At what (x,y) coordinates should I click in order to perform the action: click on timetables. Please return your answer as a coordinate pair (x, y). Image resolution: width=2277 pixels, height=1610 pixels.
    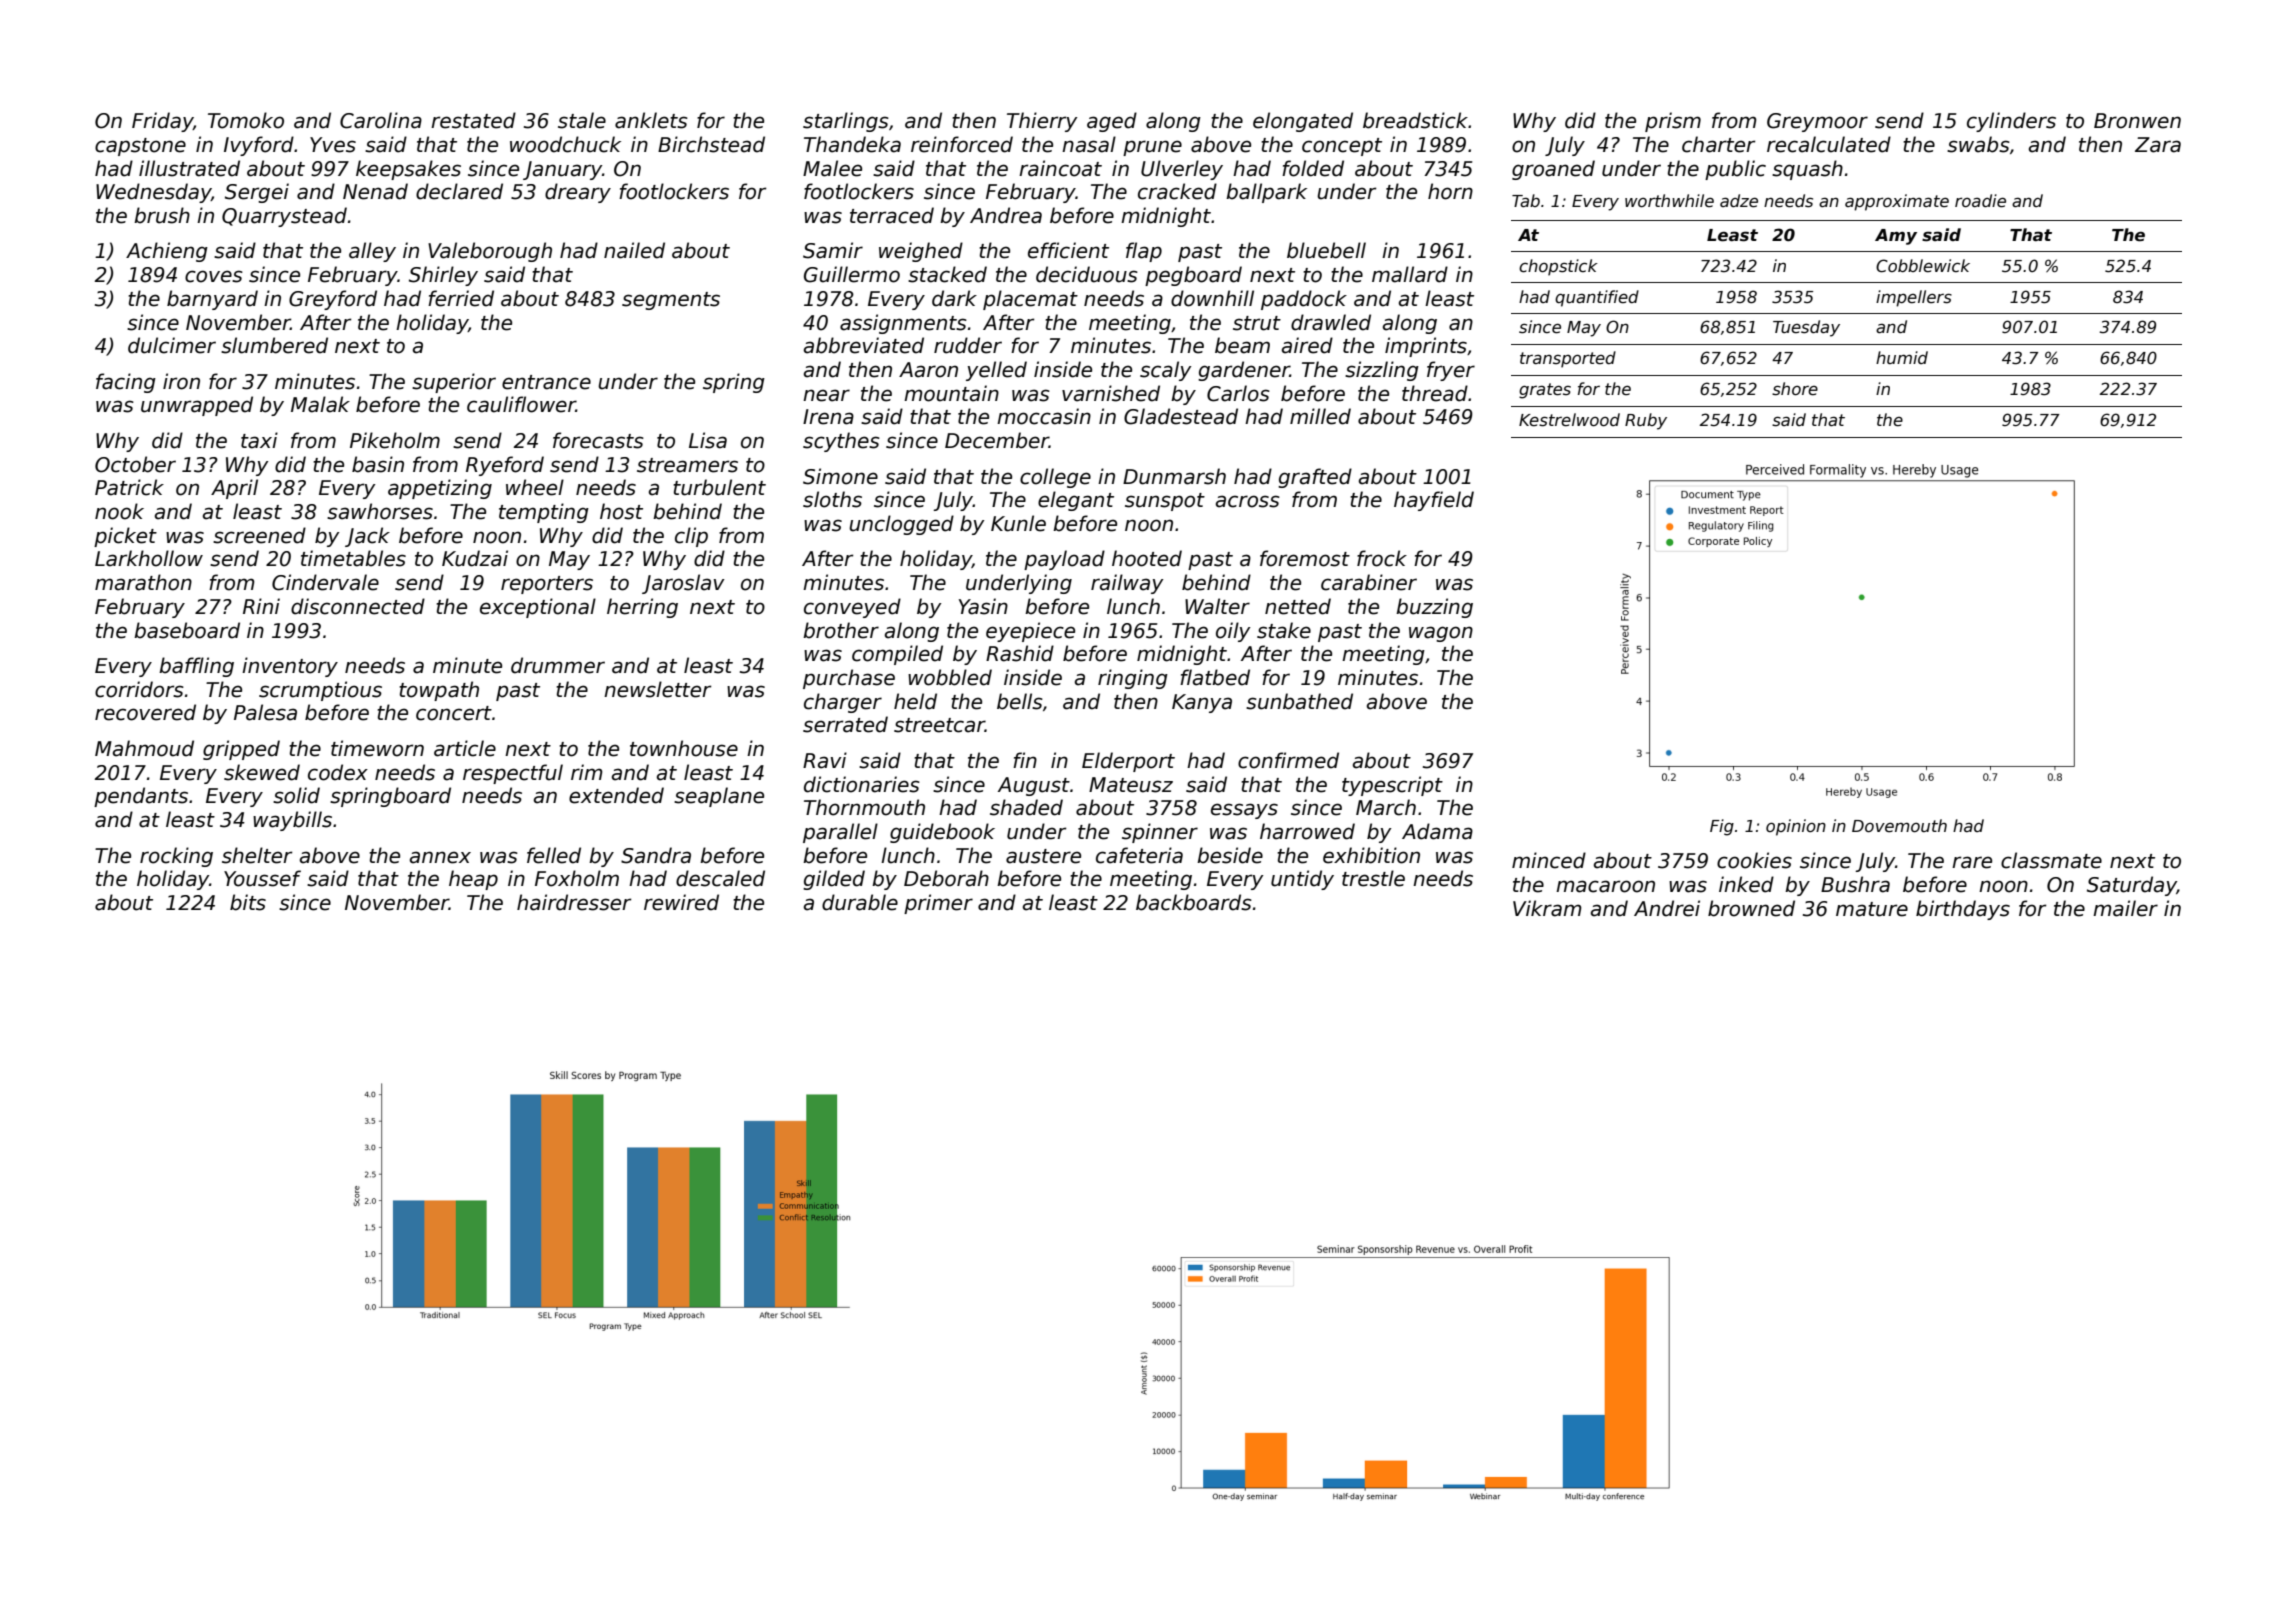
    Looking at the image, I should click on (353, 558).
